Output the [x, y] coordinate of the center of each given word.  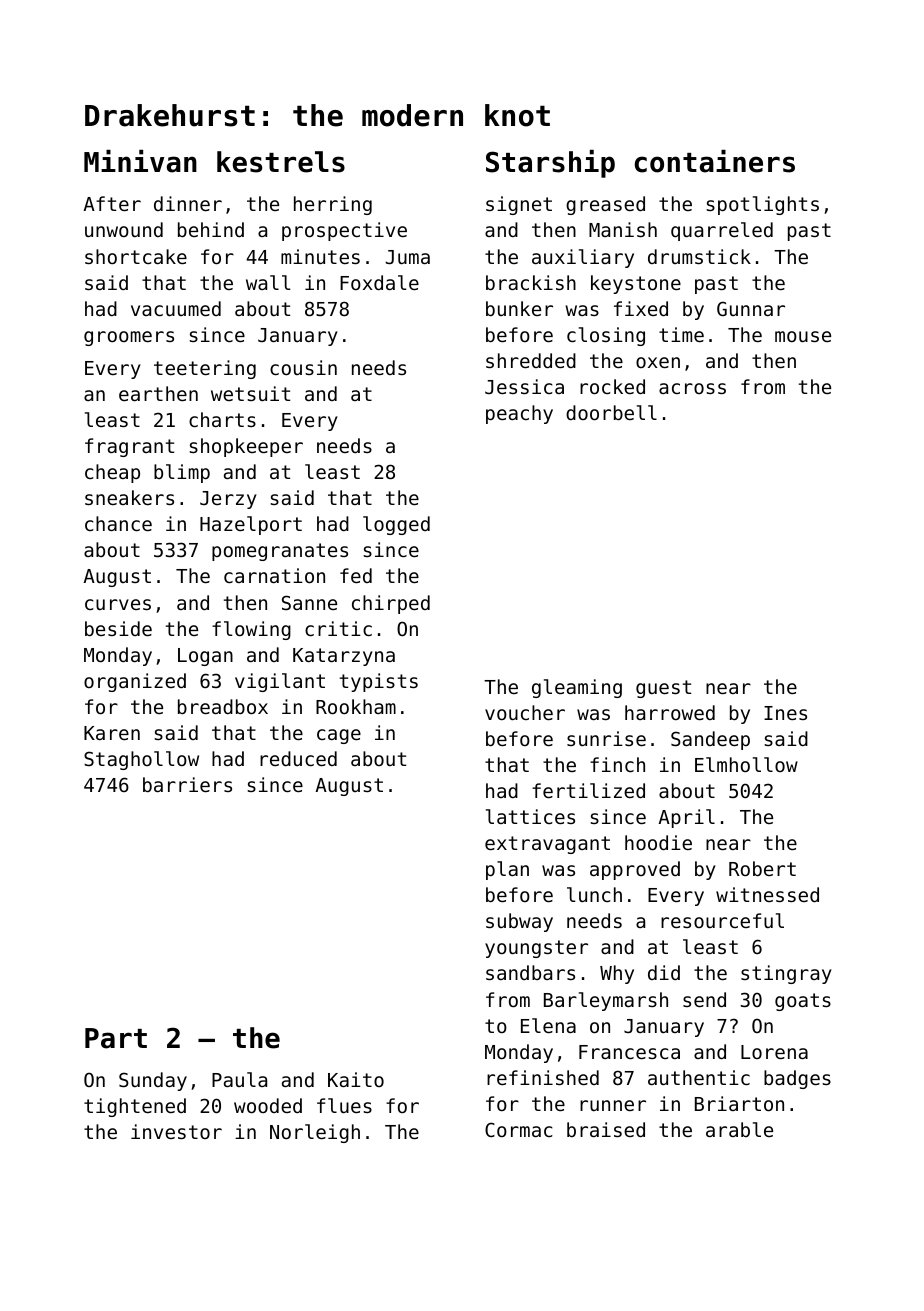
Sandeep [710, 740]
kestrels [281, 162]
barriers [187, 784]
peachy [519, 414]
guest [663, 689]
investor [176, 1131]
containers [715, 161]
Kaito [356, 1079]
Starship [550, 164]
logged [396, 525]
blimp [182, 473]
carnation [274, 575]
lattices [530, 816]
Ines [785, 713]
